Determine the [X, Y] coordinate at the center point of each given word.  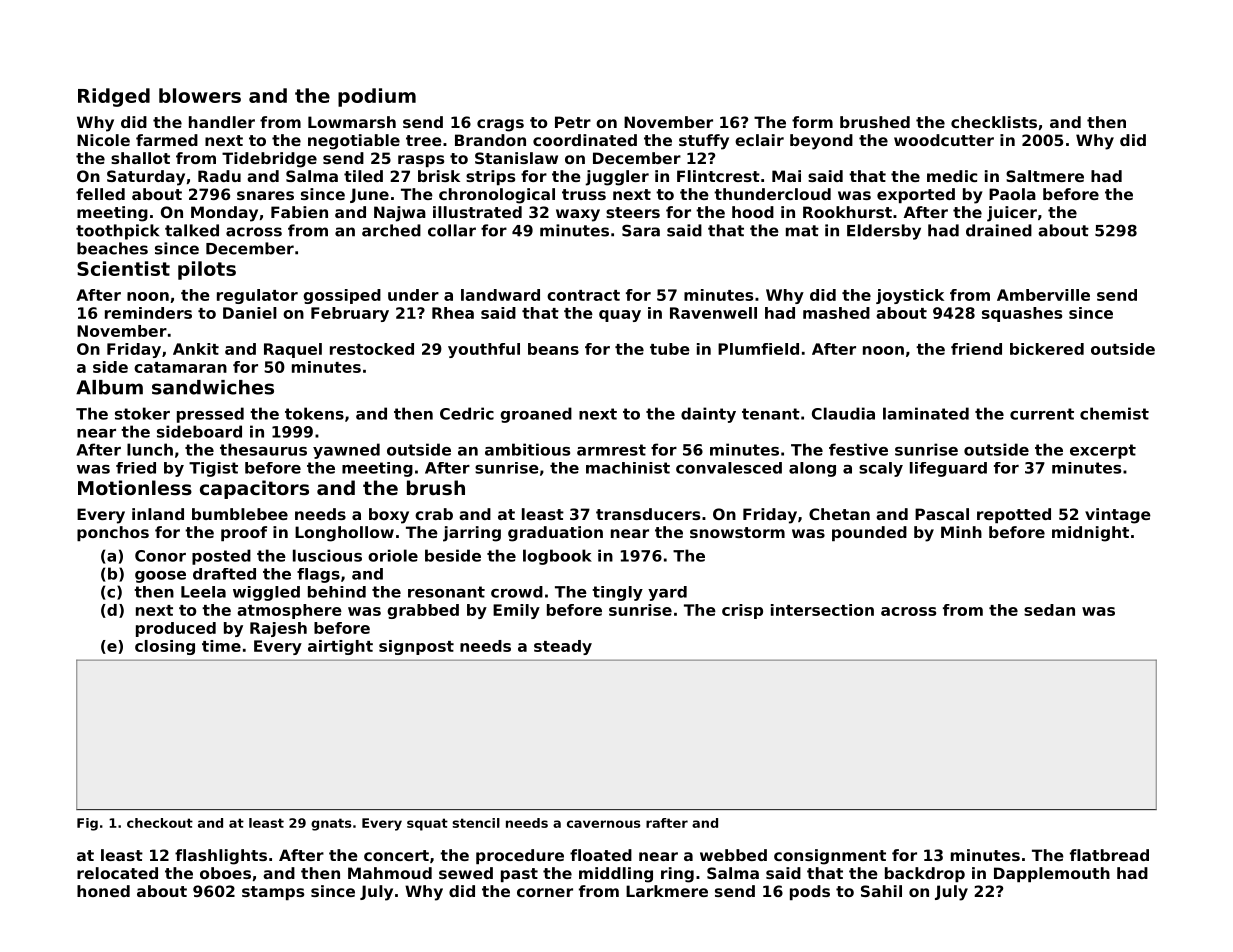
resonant [446, 592]
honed [103, 891]
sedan [1049, 610]
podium [377, 97]
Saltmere [1045, 176]
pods [810, 892]
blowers [200, 95]
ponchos [113, 533]
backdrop [925, 874]
